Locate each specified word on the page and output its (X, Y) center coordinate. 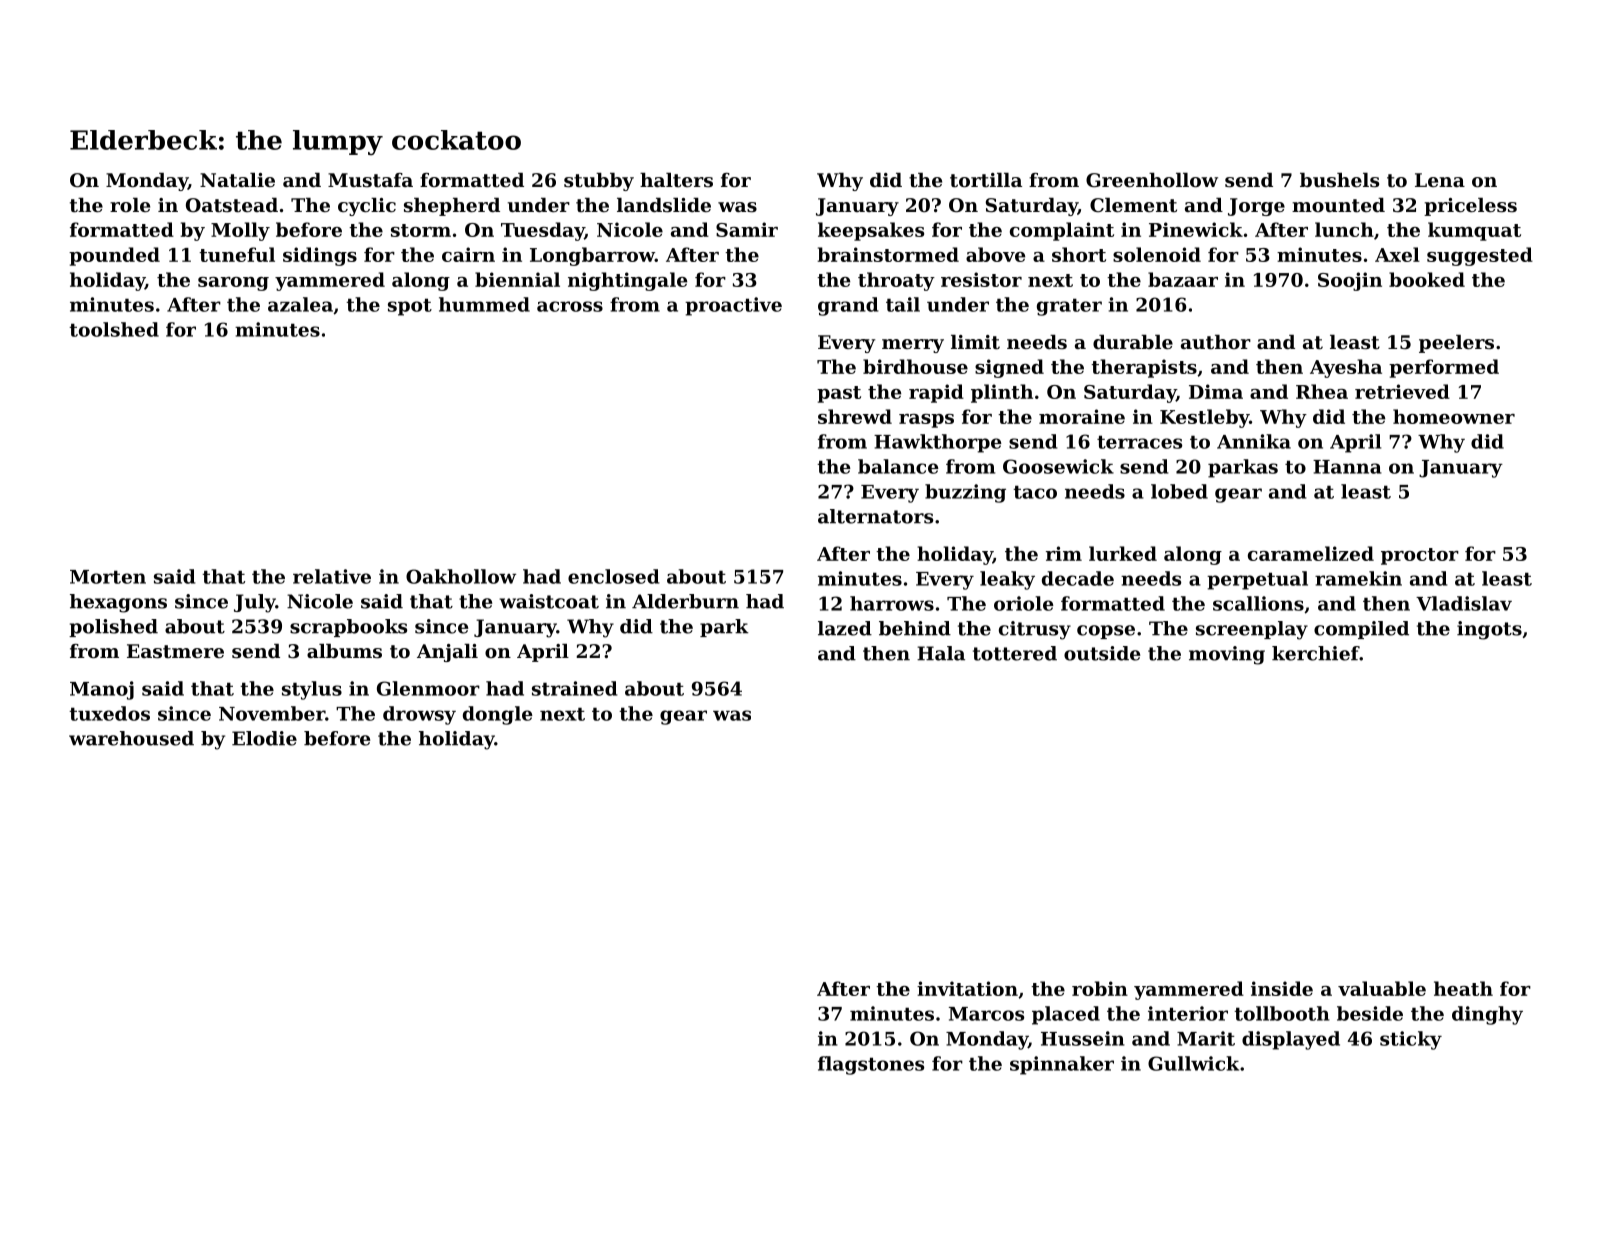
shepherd (452, 207)
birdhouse (915, 366)
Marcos (986, 1014)
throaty (896, 281)
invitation (967, 988)
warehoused (131, 738)
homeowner (1454, 416)
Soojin (1350, 281)
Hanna (1347, 467)
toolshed (114, 329)
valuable (1382, 988)
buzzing (965, 493)
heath (1463, 988)
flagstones (871, 1065)
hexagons (118, 603)
